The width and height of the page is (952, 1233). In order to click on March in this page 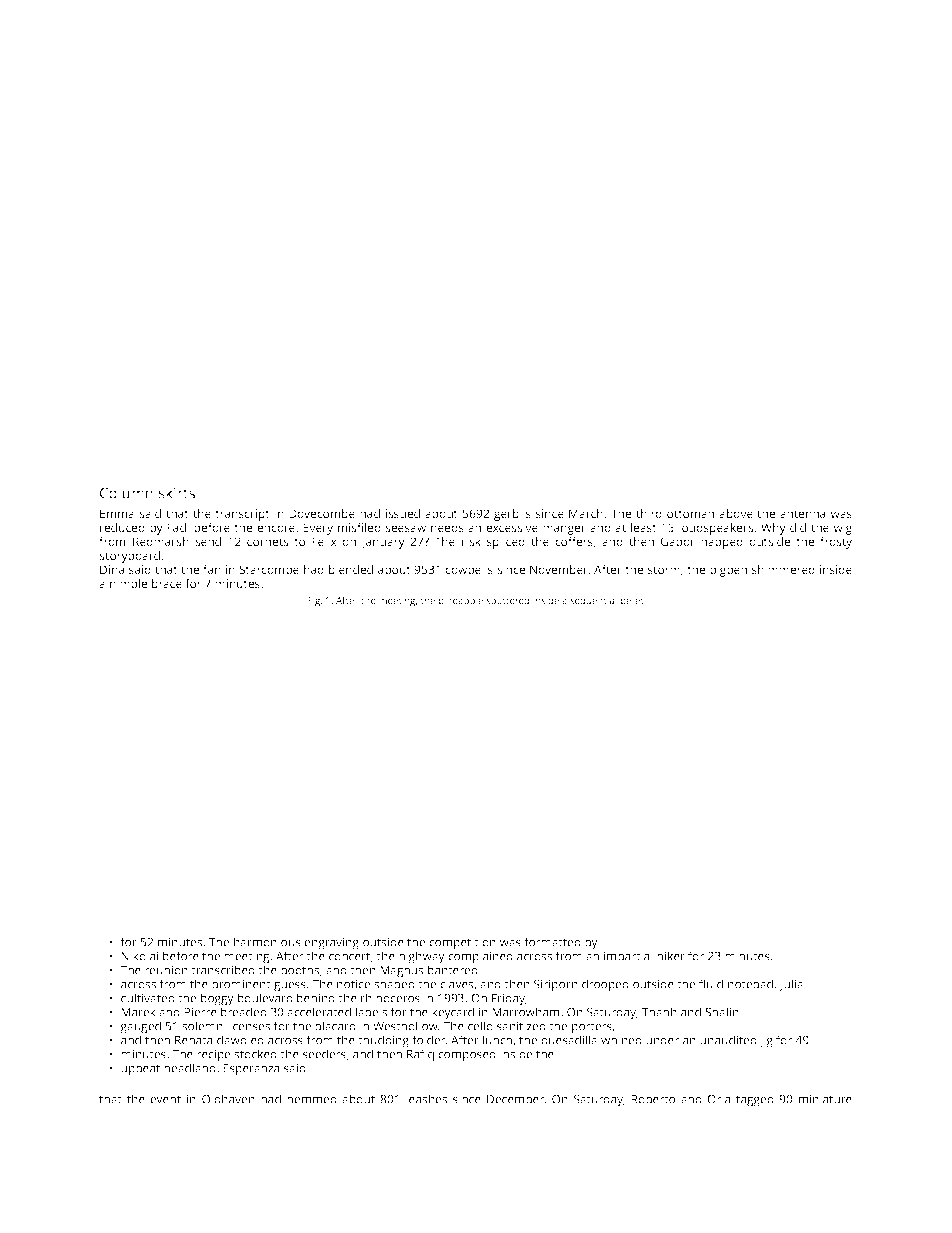, I will do `click(586, 513)`.
